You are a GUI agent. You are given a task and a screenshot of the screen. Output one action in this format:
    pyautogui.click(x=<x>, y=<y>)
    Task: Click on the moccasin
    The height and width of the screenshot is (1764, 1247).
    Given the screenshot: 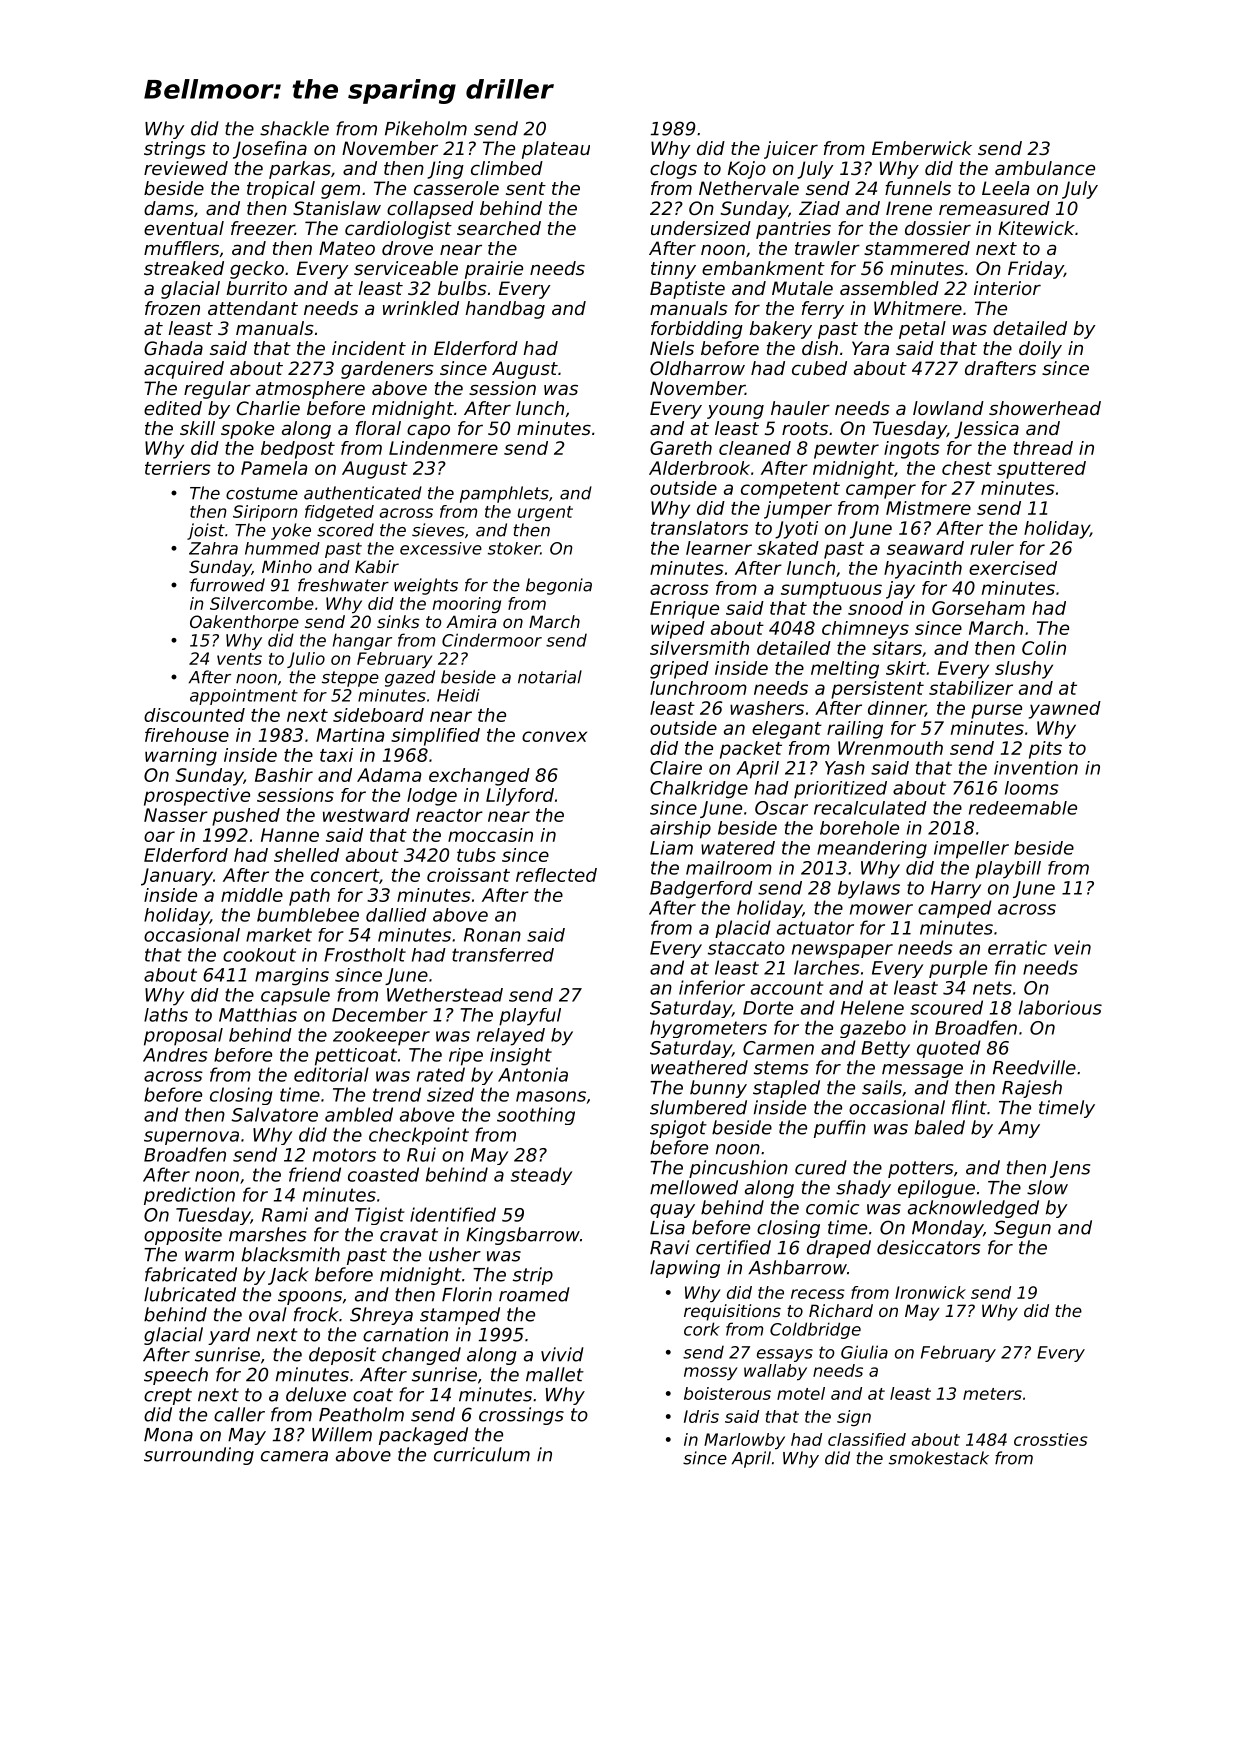 What is the action you would take?
    pyautogui.click(x=490, y=835)
